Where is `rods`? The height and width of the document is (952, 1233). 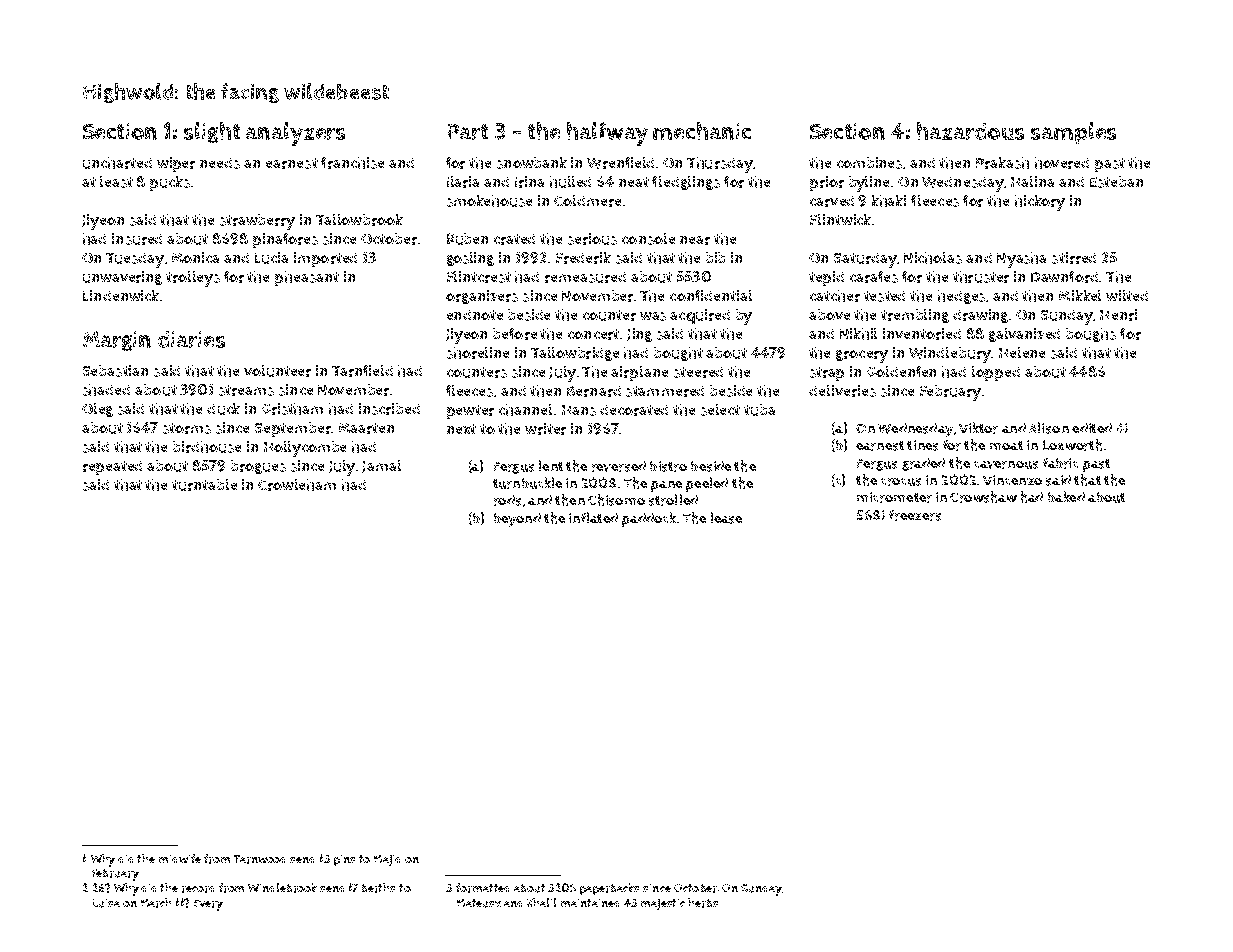 rods is located at coordinates (507, 500).
